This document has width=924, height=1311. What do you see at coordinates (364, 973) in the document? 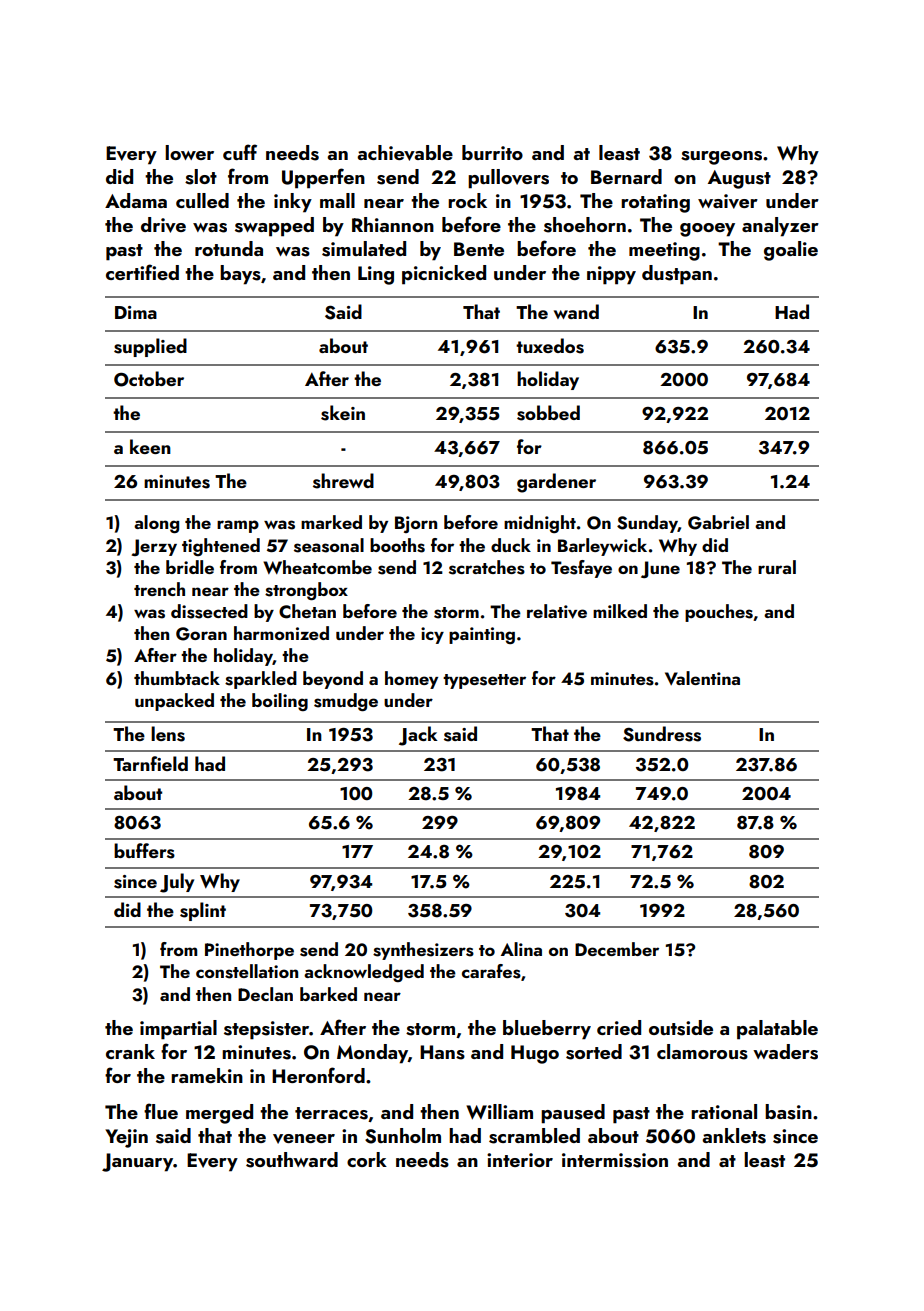
I see `acknowledged` at bounding box center [364, 973].
